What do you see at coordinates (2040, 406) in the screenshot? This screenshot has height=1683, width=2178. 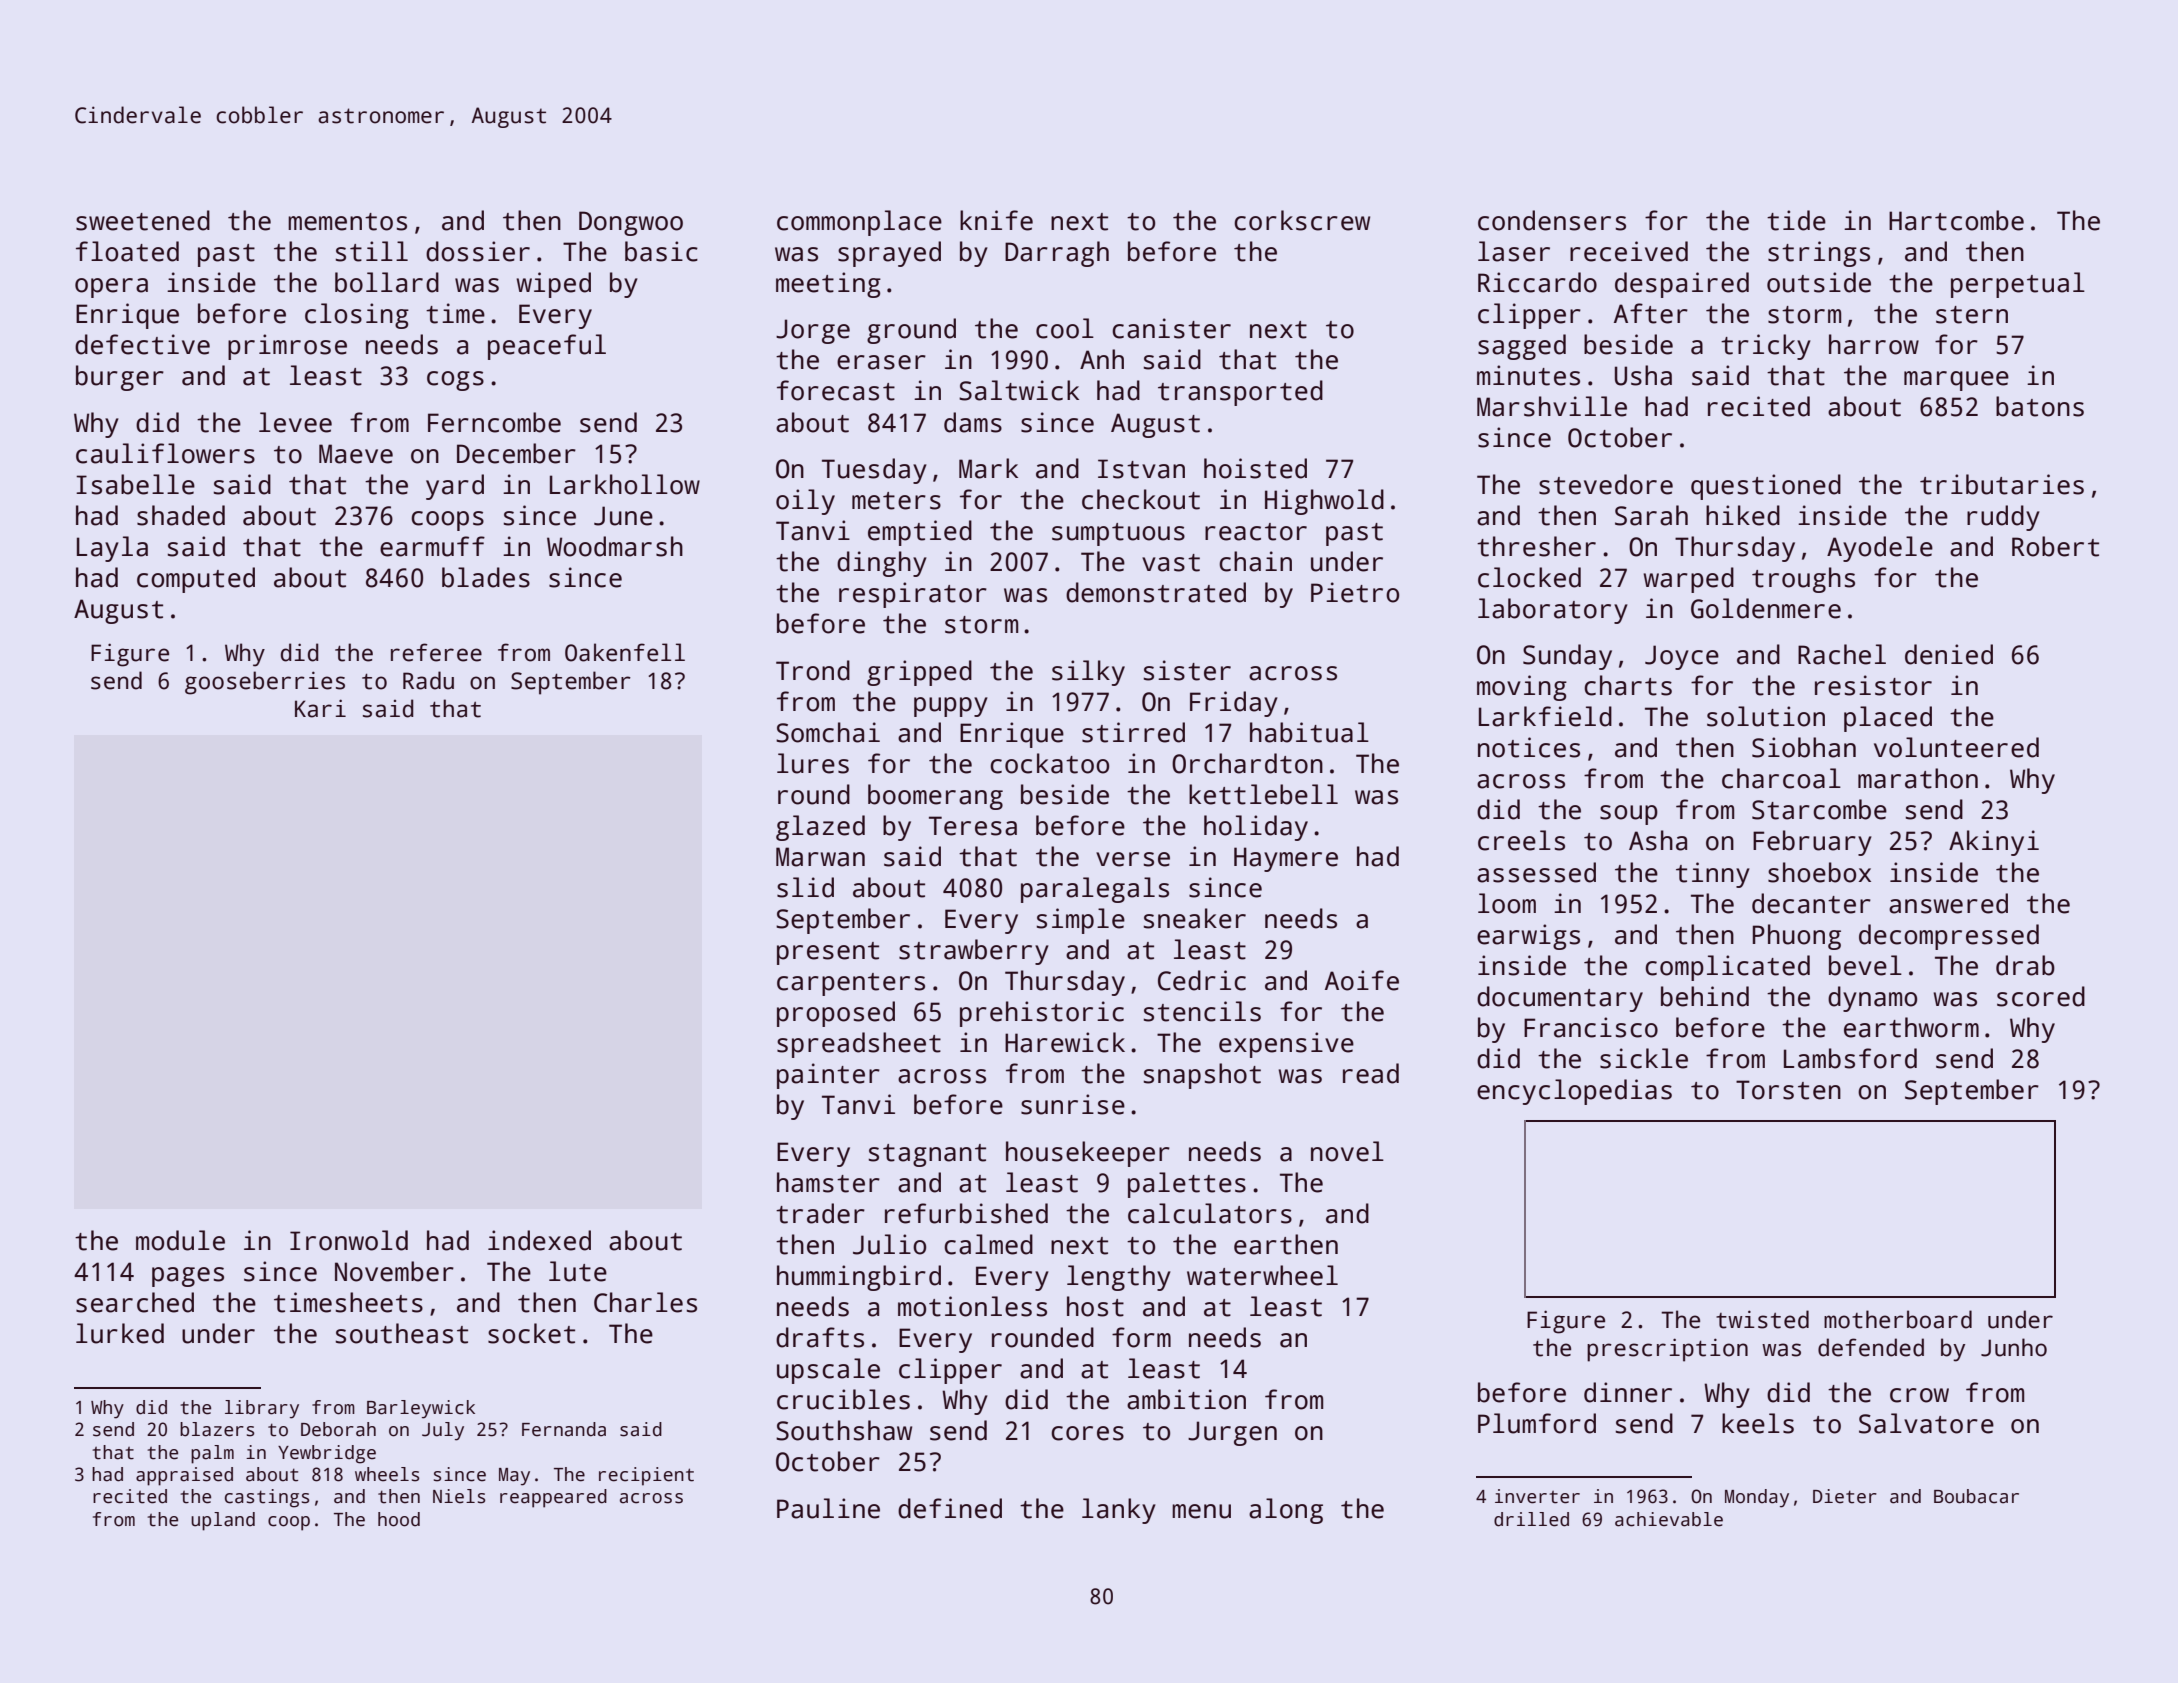 I see `batons` at bounding box center [2040, 406].
